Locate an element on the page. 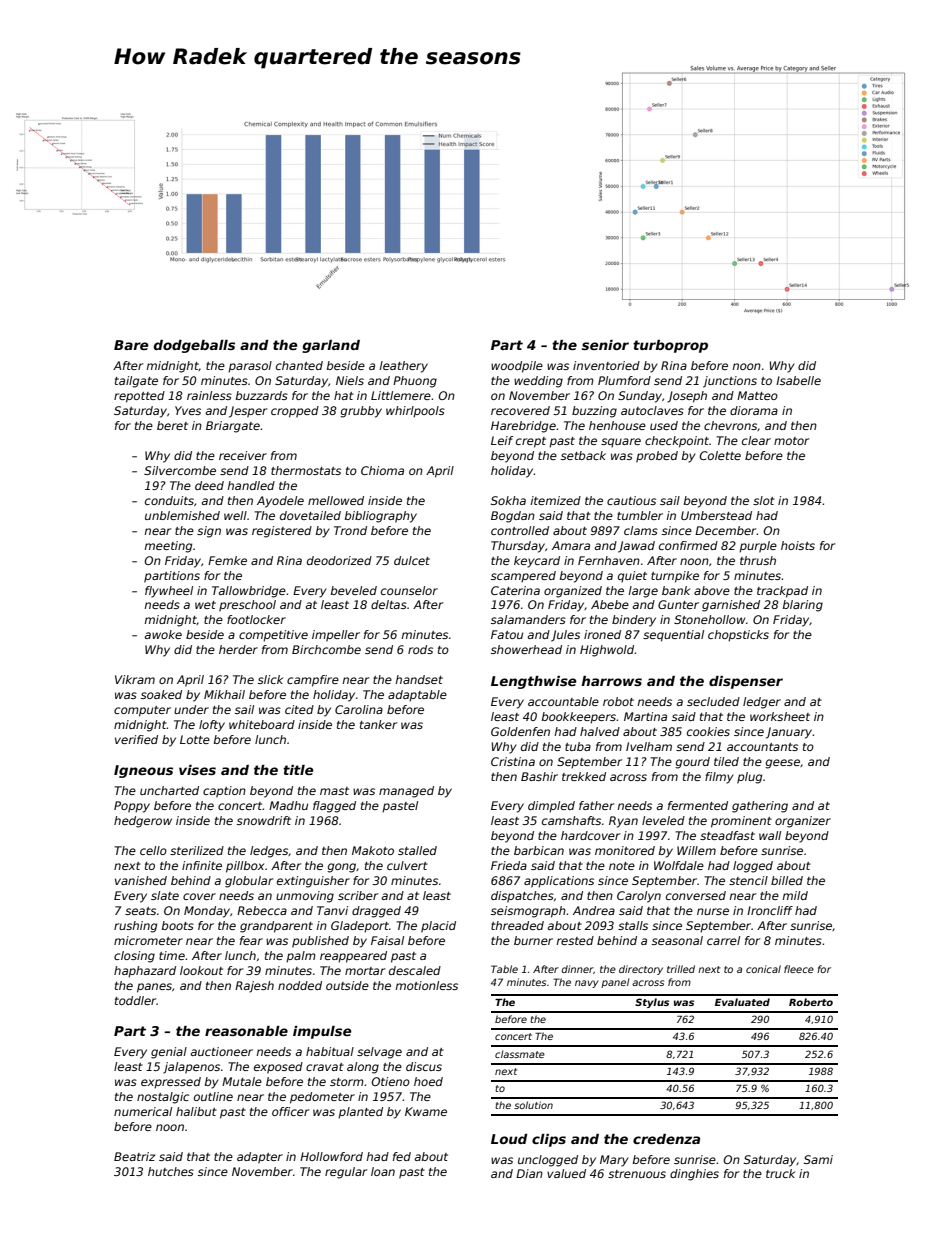 The height and width of the document is (1233, 952). deltas is located at coordinates (389, 604).
